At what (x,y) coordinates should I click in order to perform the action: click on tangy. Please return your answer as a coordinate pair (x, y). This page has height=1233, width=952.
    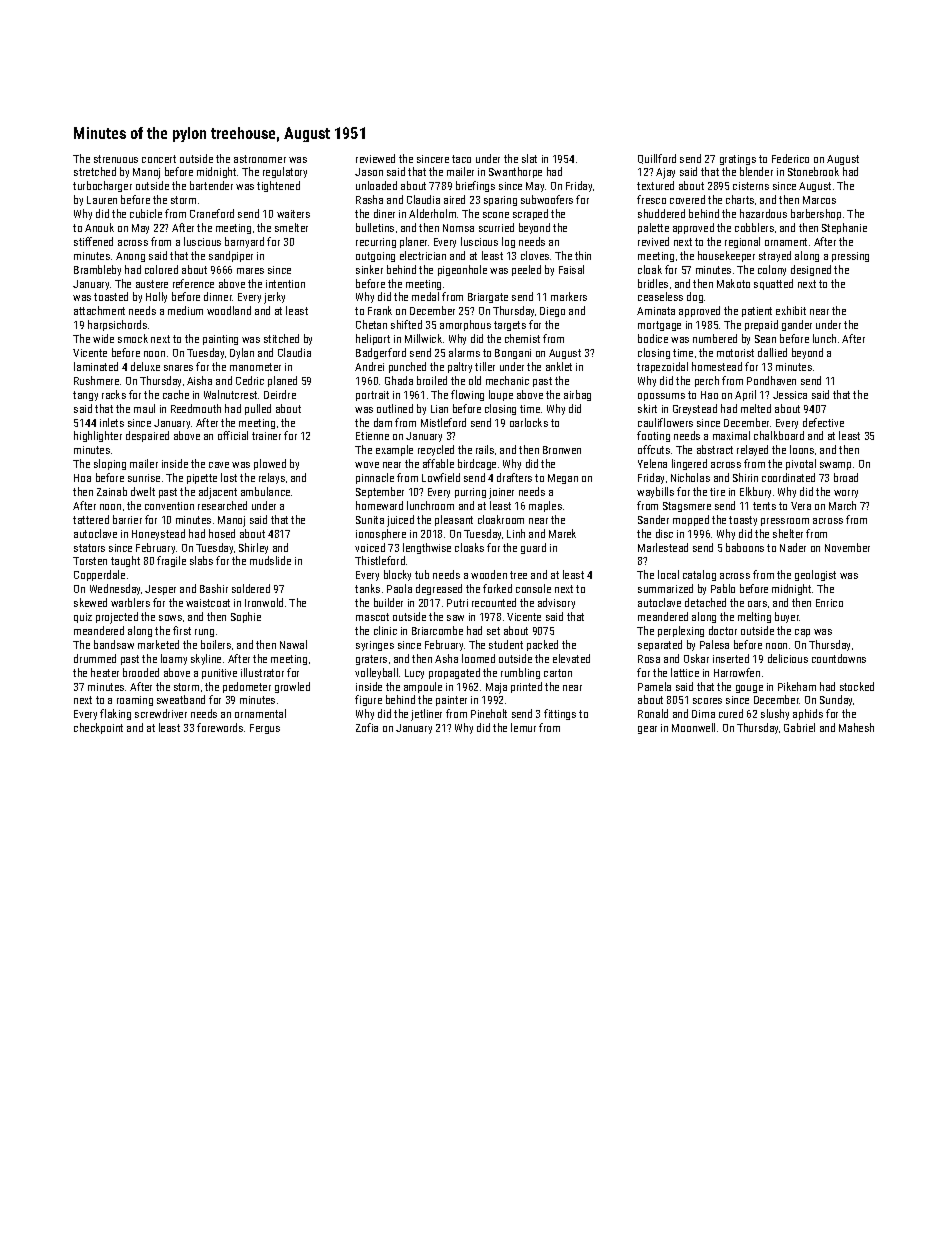
    Looking at the image, I should click on (85, 396).
